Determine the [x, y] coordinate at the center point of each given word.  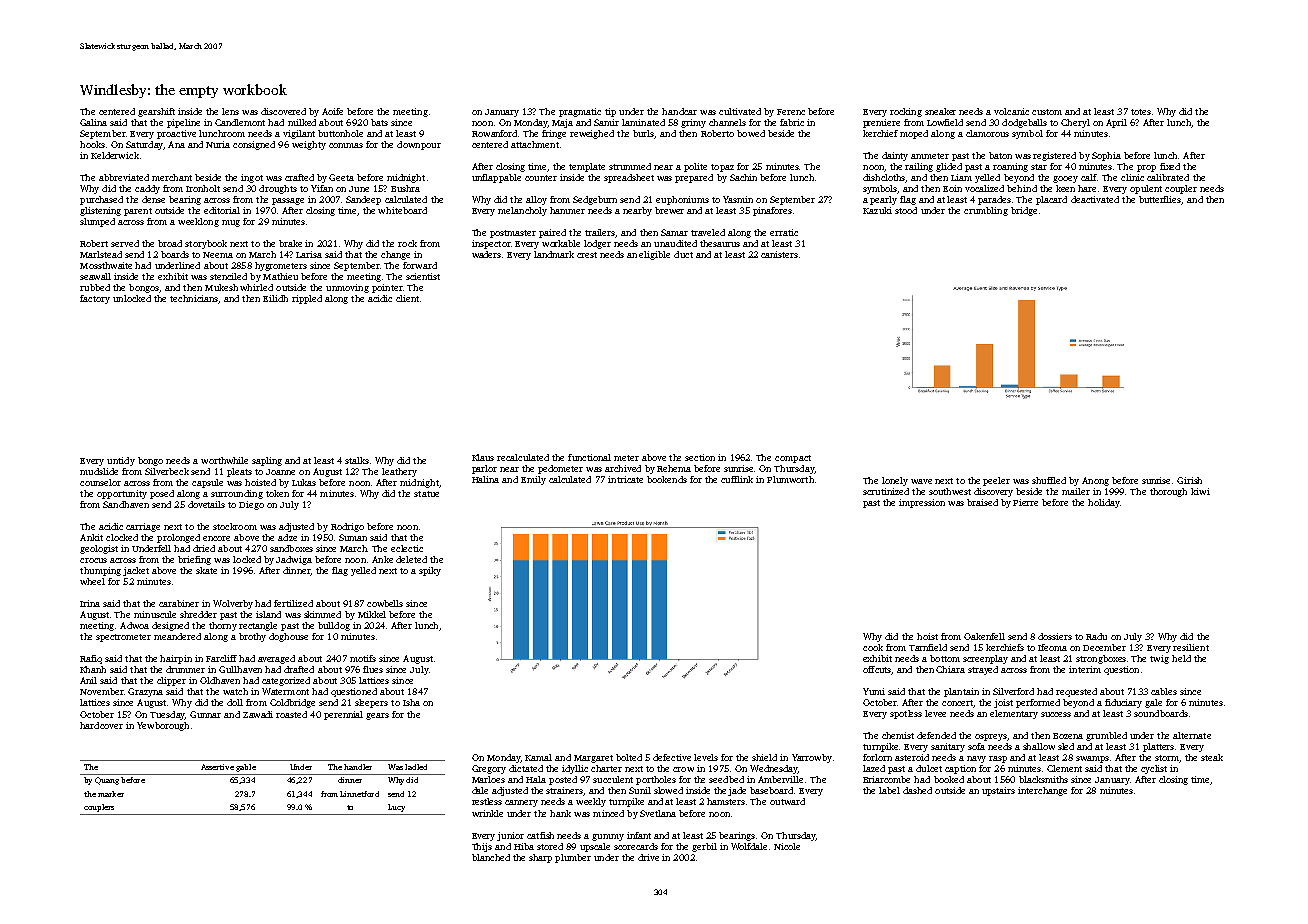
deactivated [1095, 199]
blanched [491, 857]
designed [170, 626]
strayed [983, 670]
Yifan [322, 188]
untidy [121, 461]
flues [373, 669]
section [700, 457]
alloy [536, 200]
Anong [1095, 481]
